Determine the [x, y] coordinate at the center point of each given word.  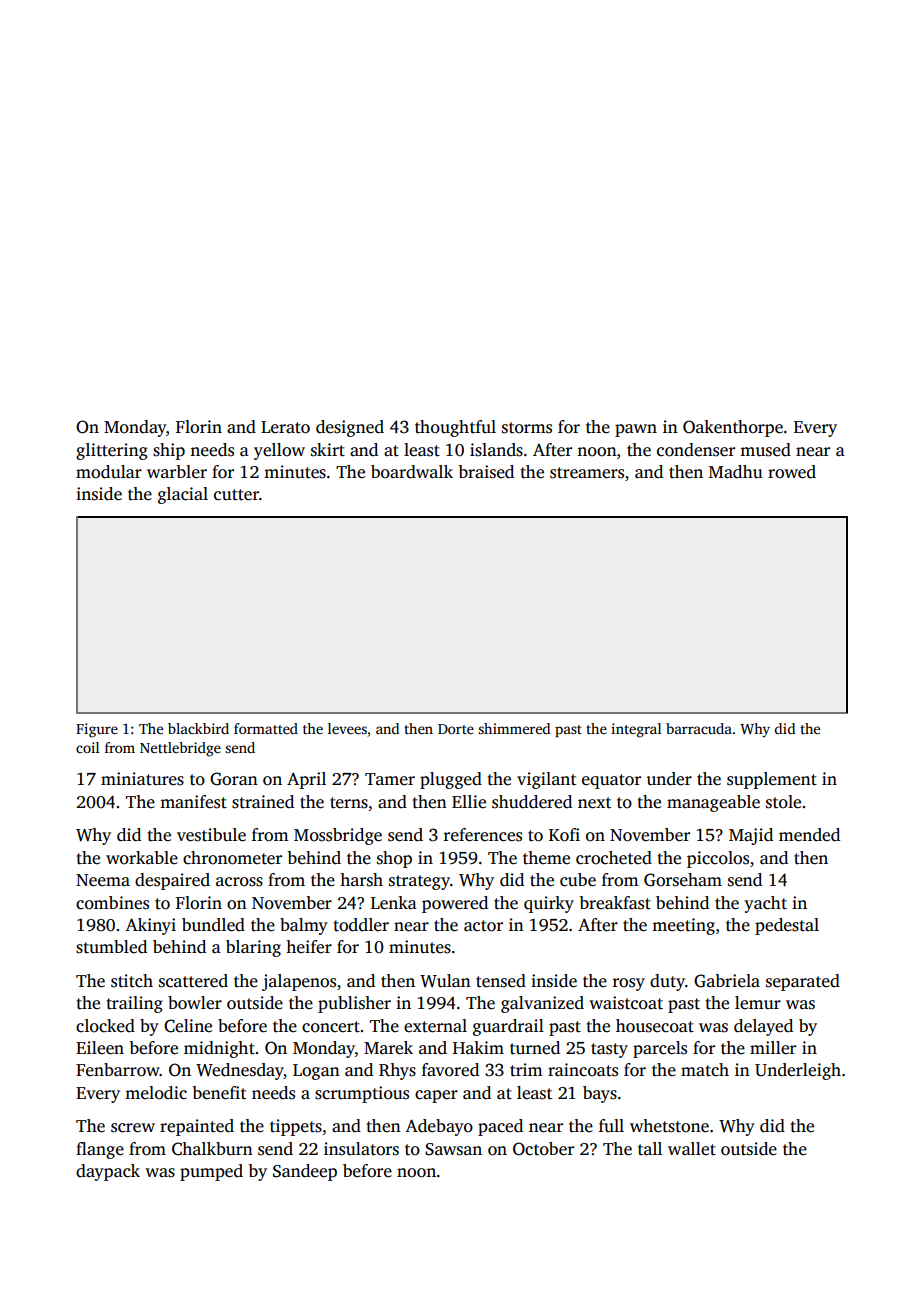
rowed [792, 472]
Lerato [285, 427]
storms [527, 428]
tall [650, 1149]
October [543, 1149]
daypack [108, 1172]
